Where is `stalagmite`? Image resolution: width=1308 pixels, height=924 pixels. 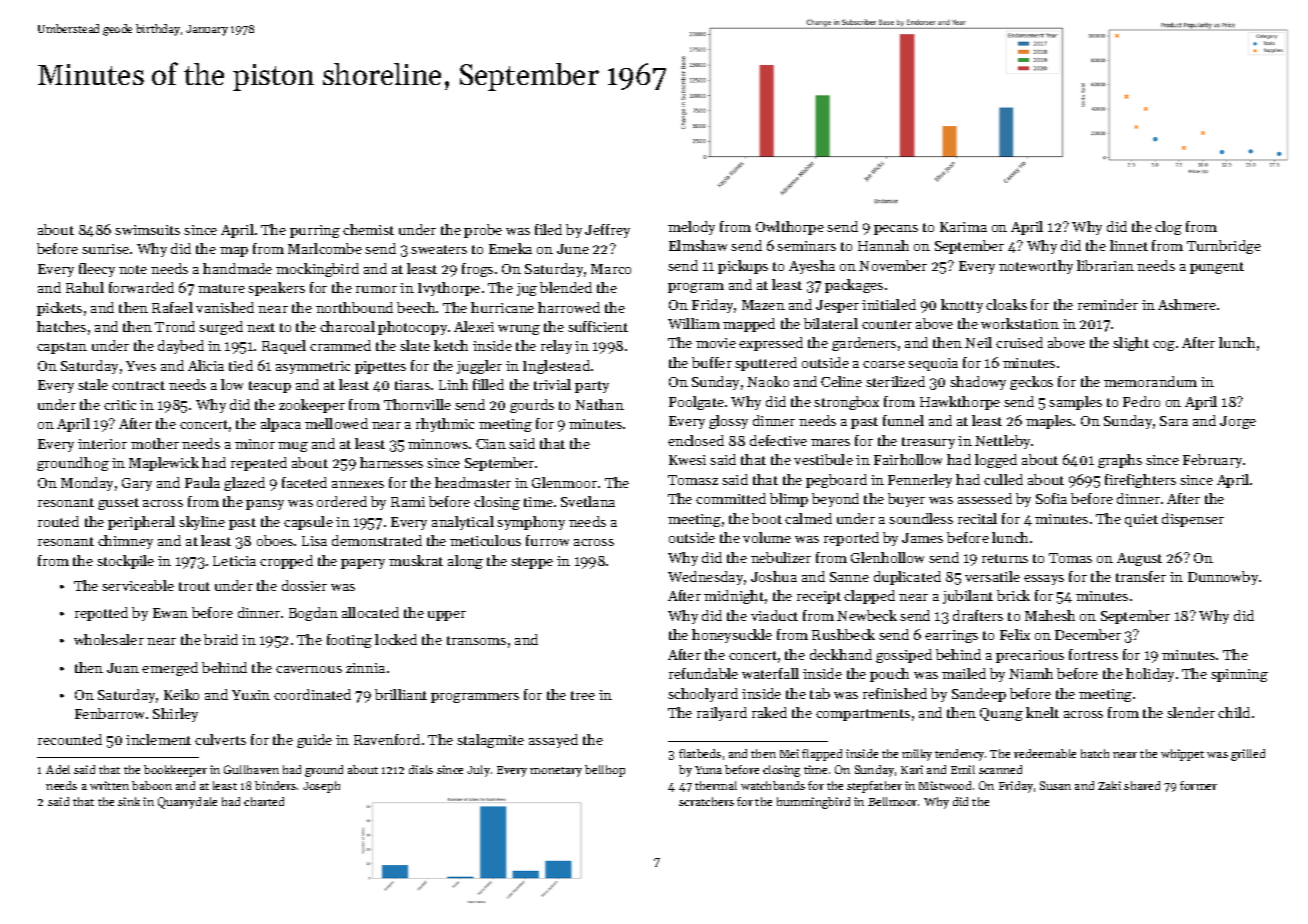 stalagmite is located at coordinates (490, 741).
